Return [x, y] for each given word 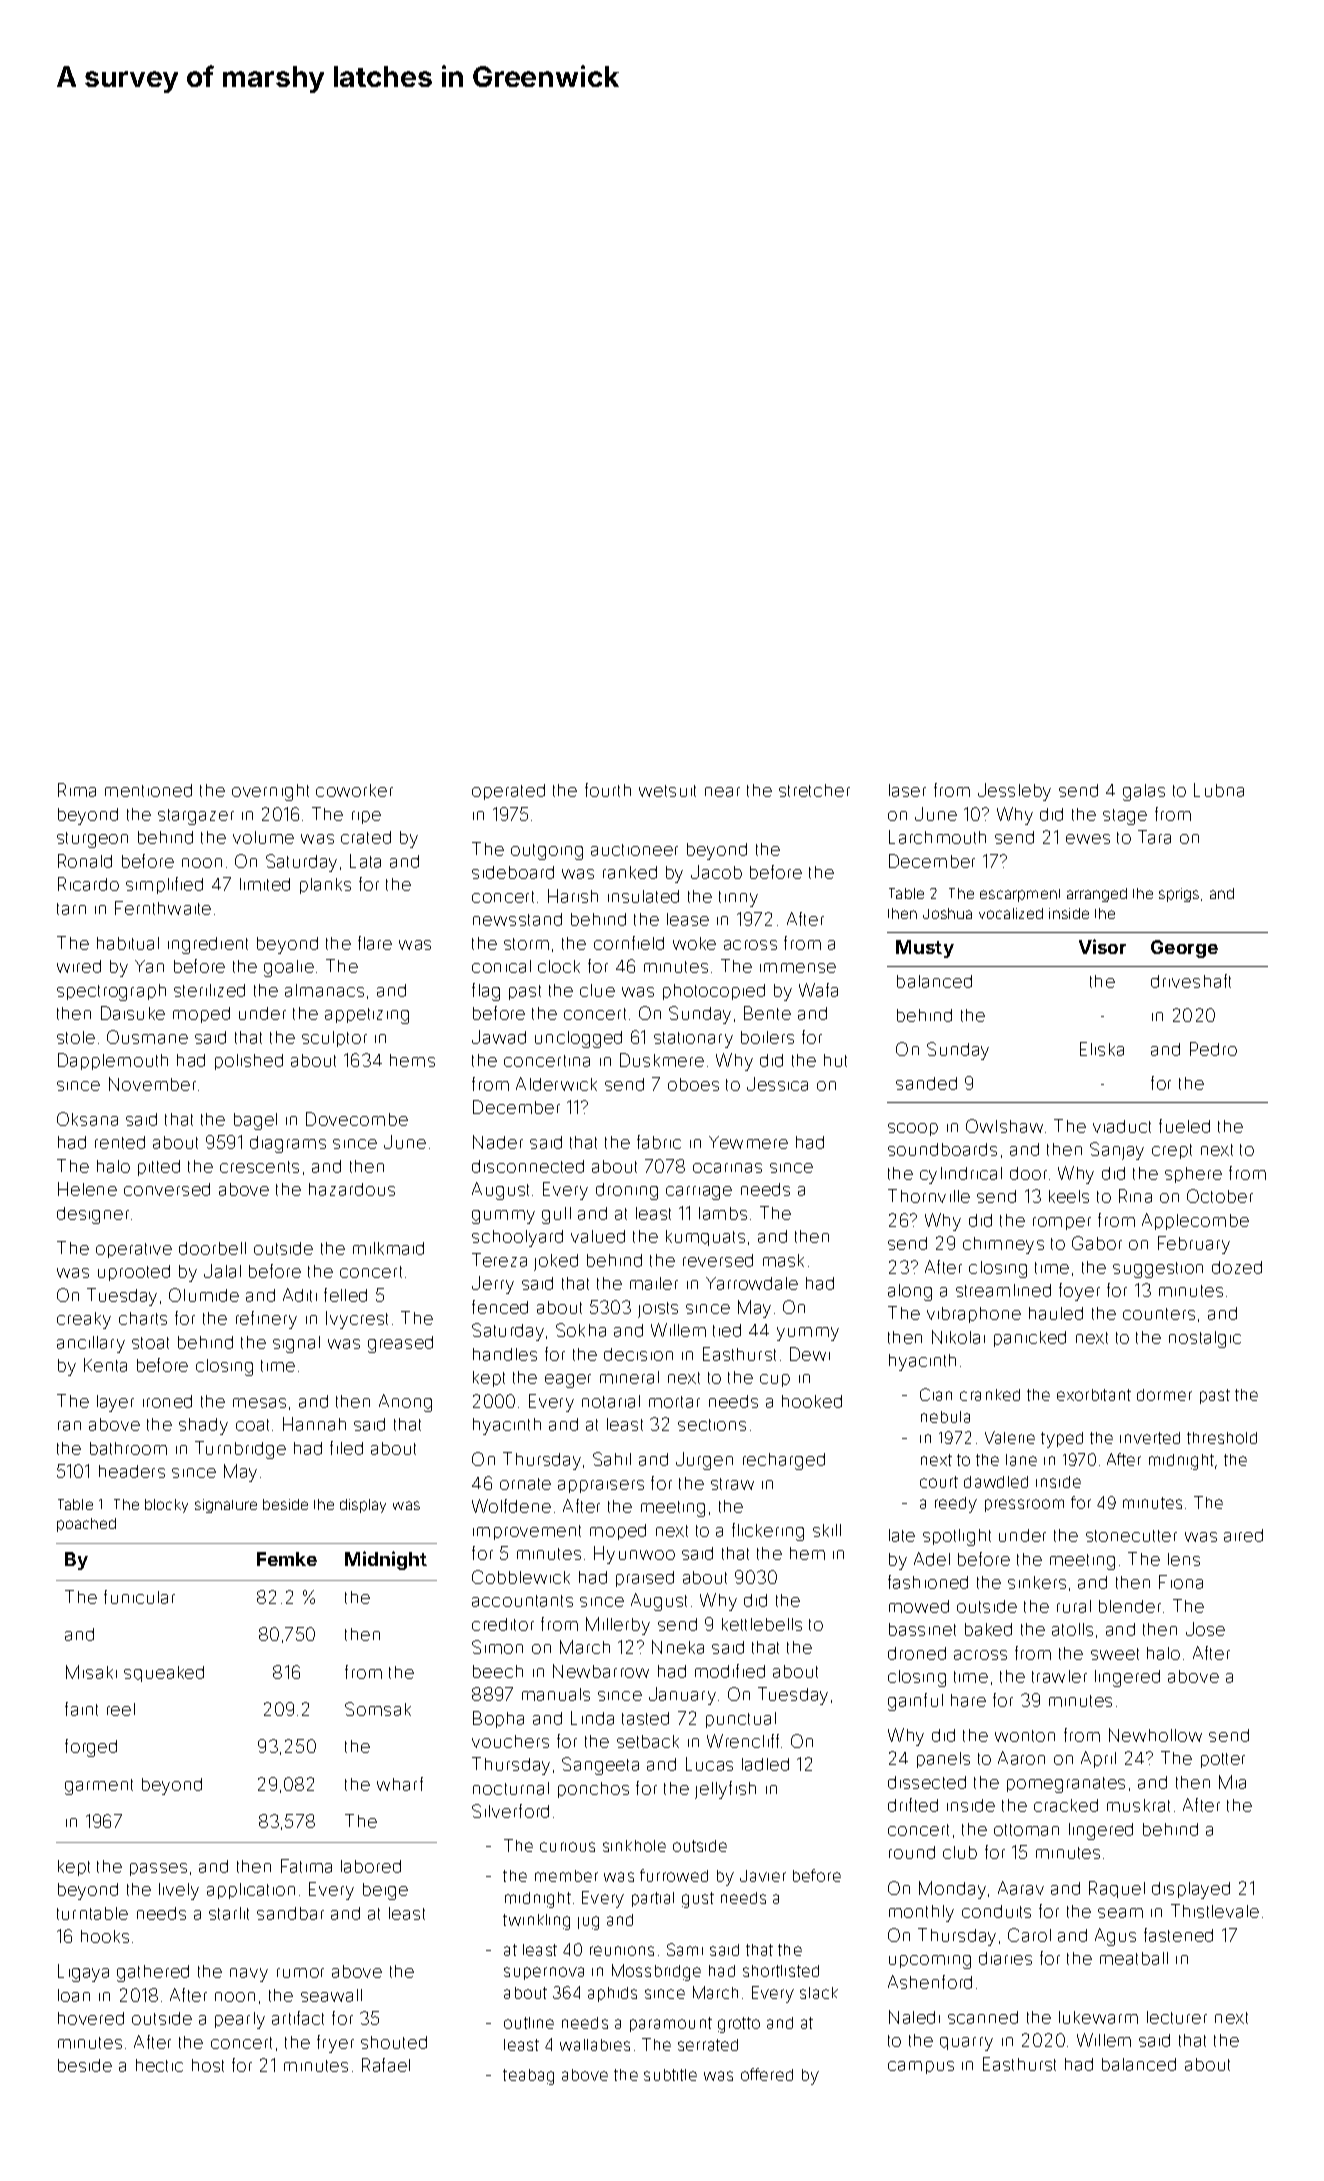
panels [943, 1760]
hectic [159, 2065]
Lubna [1219, 790]
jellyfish [725, 1790]
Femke [287, 1559]
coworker [354, 790]
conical [501, 966]
